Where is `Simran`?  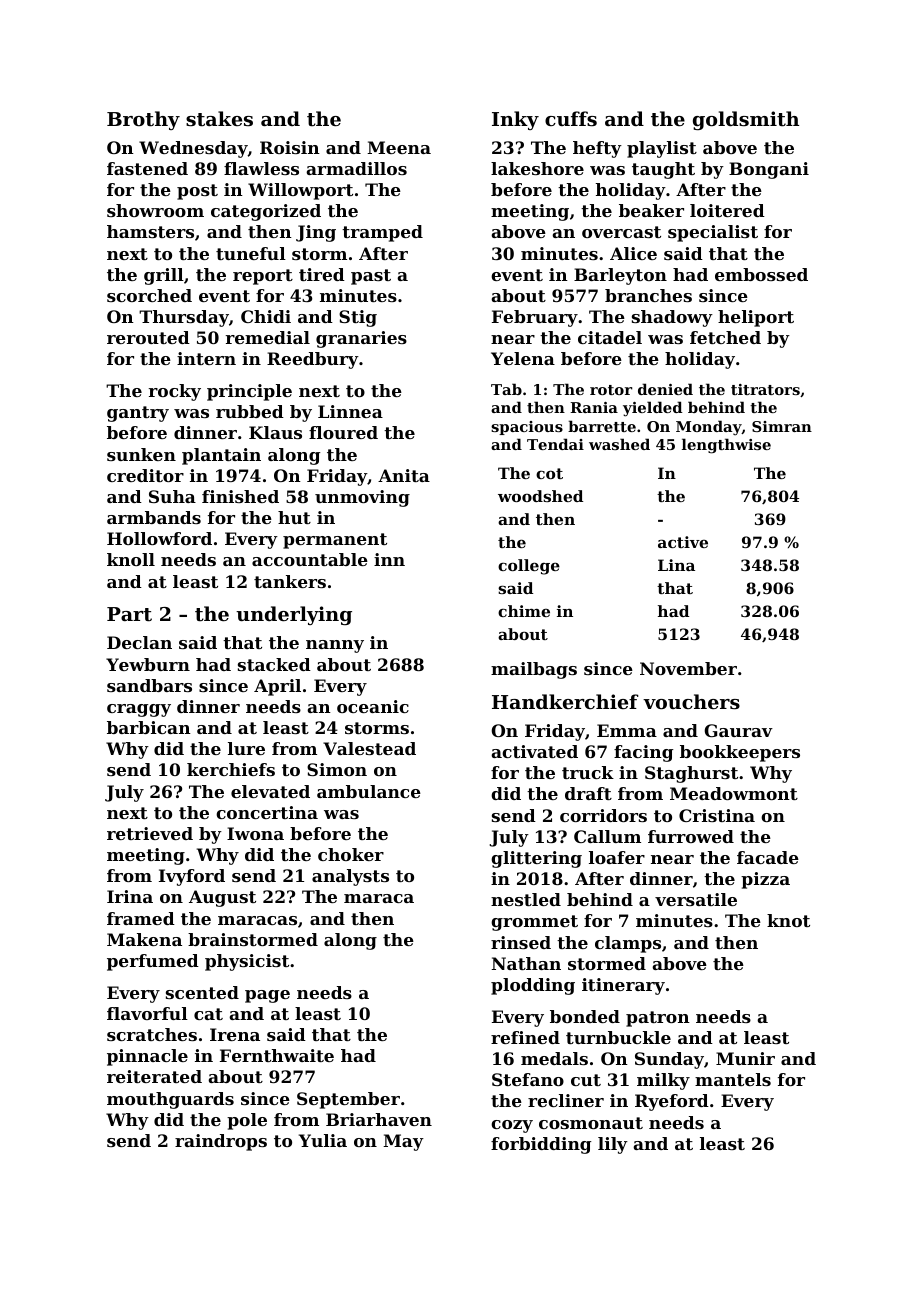
Simran is located at coordinates (782, 426).
